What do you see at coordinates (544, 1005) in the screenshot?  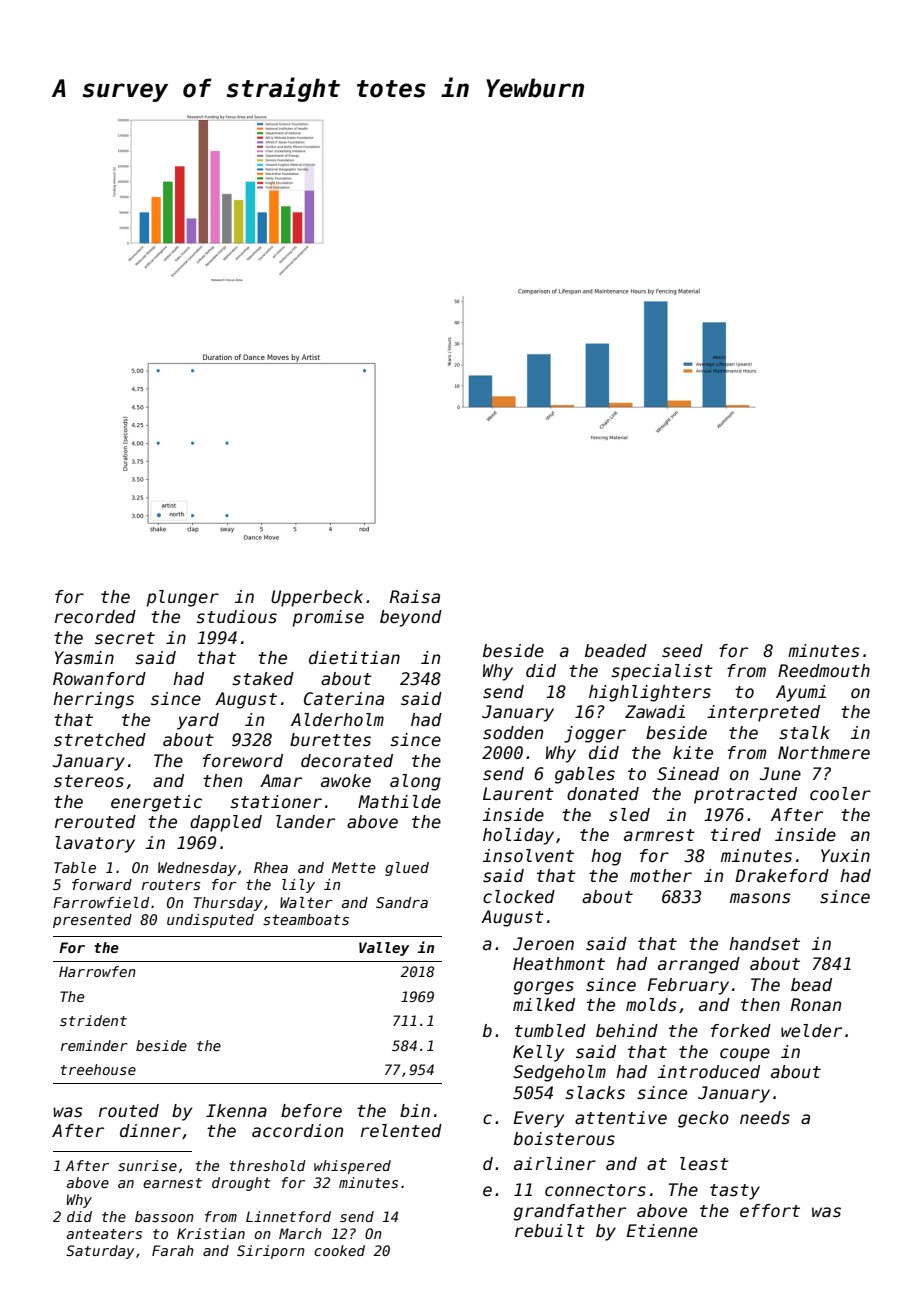 I see `milked` at bounding box center [544, 1005].
